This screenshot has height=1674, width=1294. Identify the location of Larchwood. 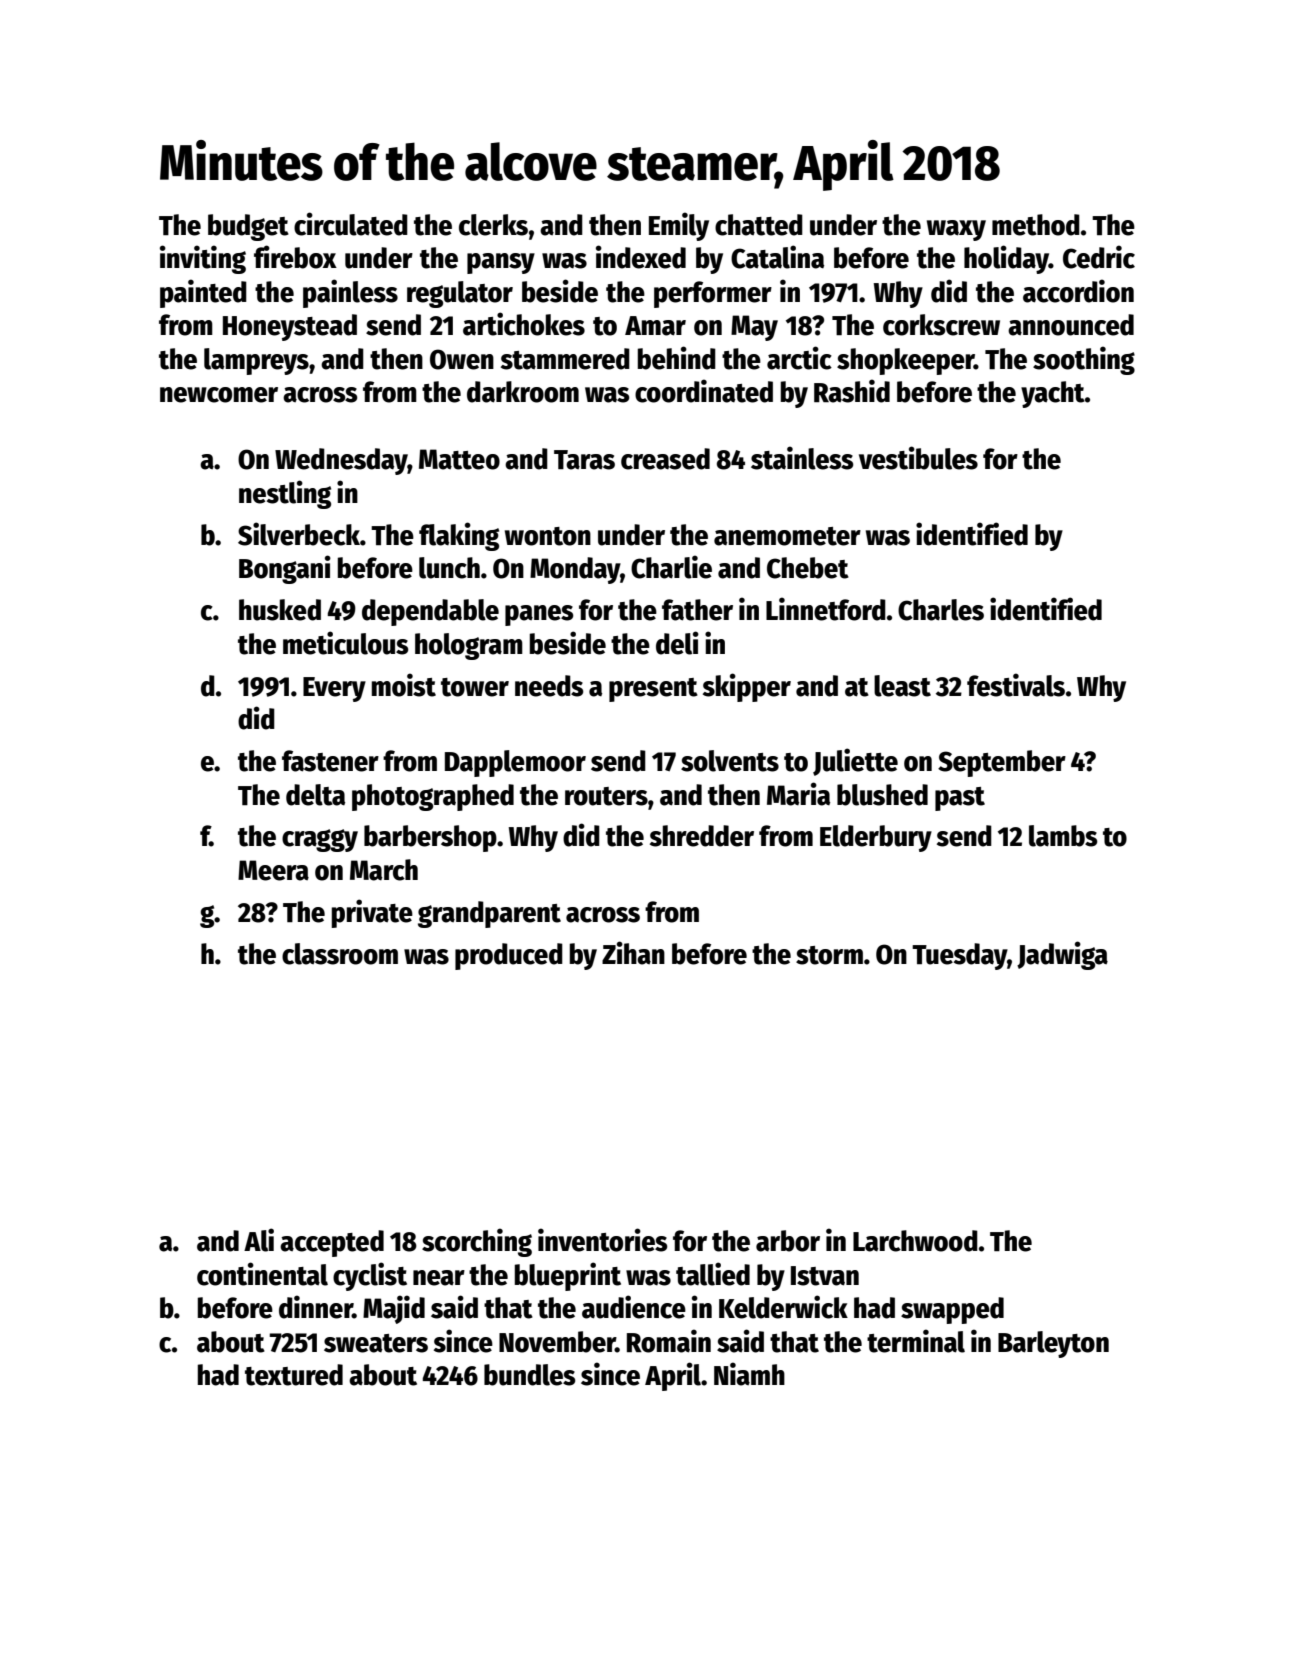
(915, 1241).
